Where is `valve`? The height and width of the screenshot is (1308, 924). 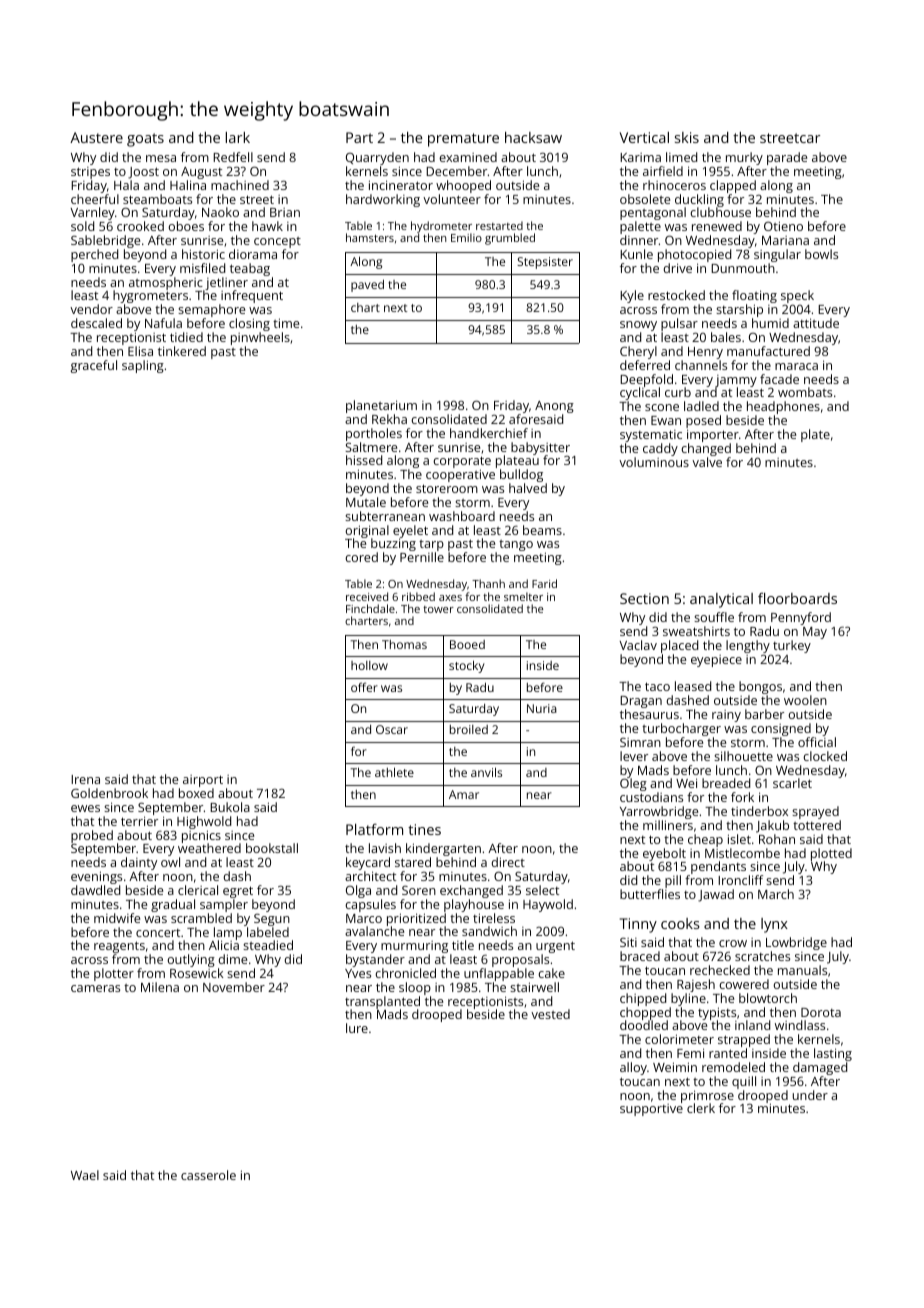 valve is located at coordinates (707, 462).
